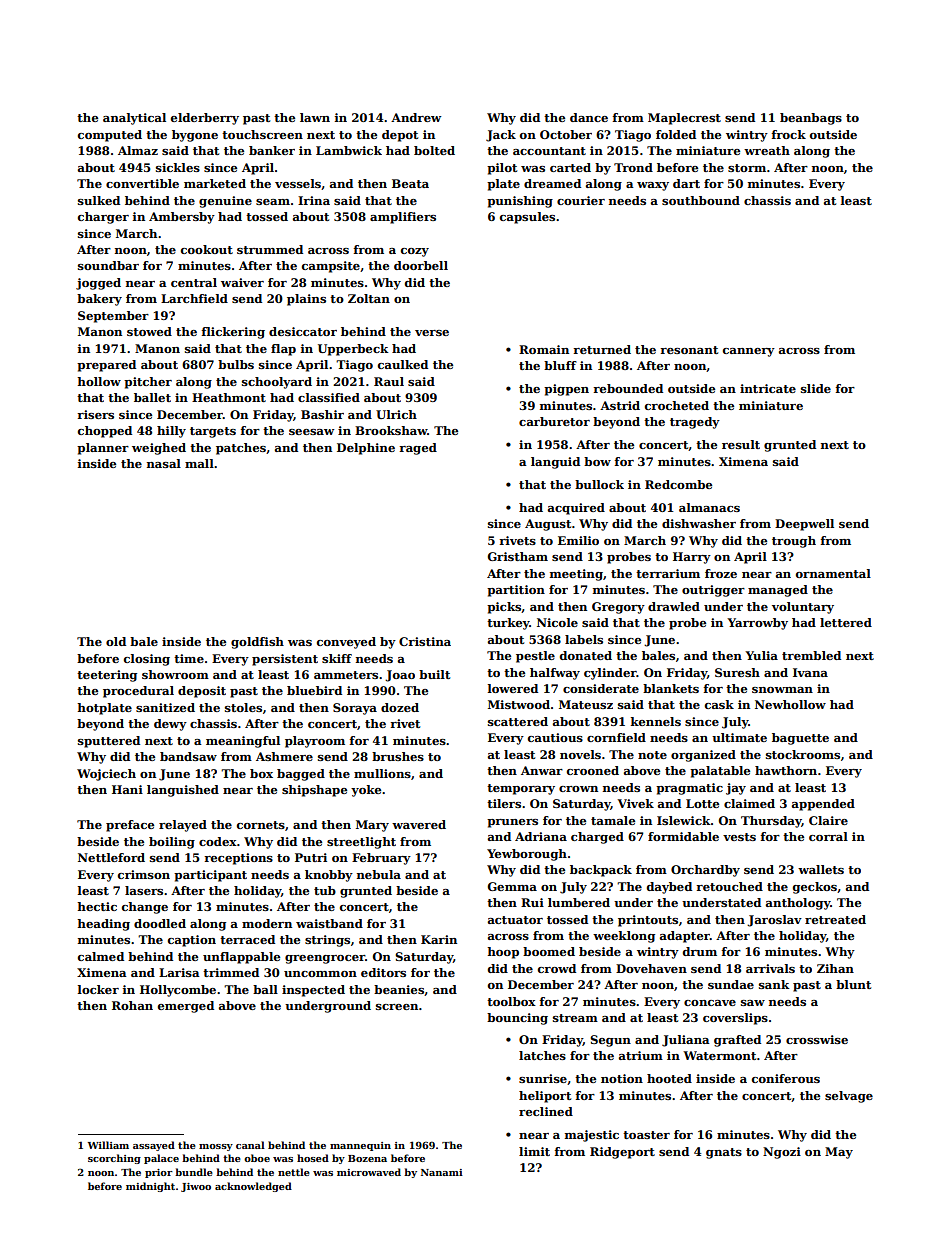 The height and width of the screenshot is (1233, 952). Describe the element at coordinates (241, 449) in the screenshot. I see `patches` at that location.
